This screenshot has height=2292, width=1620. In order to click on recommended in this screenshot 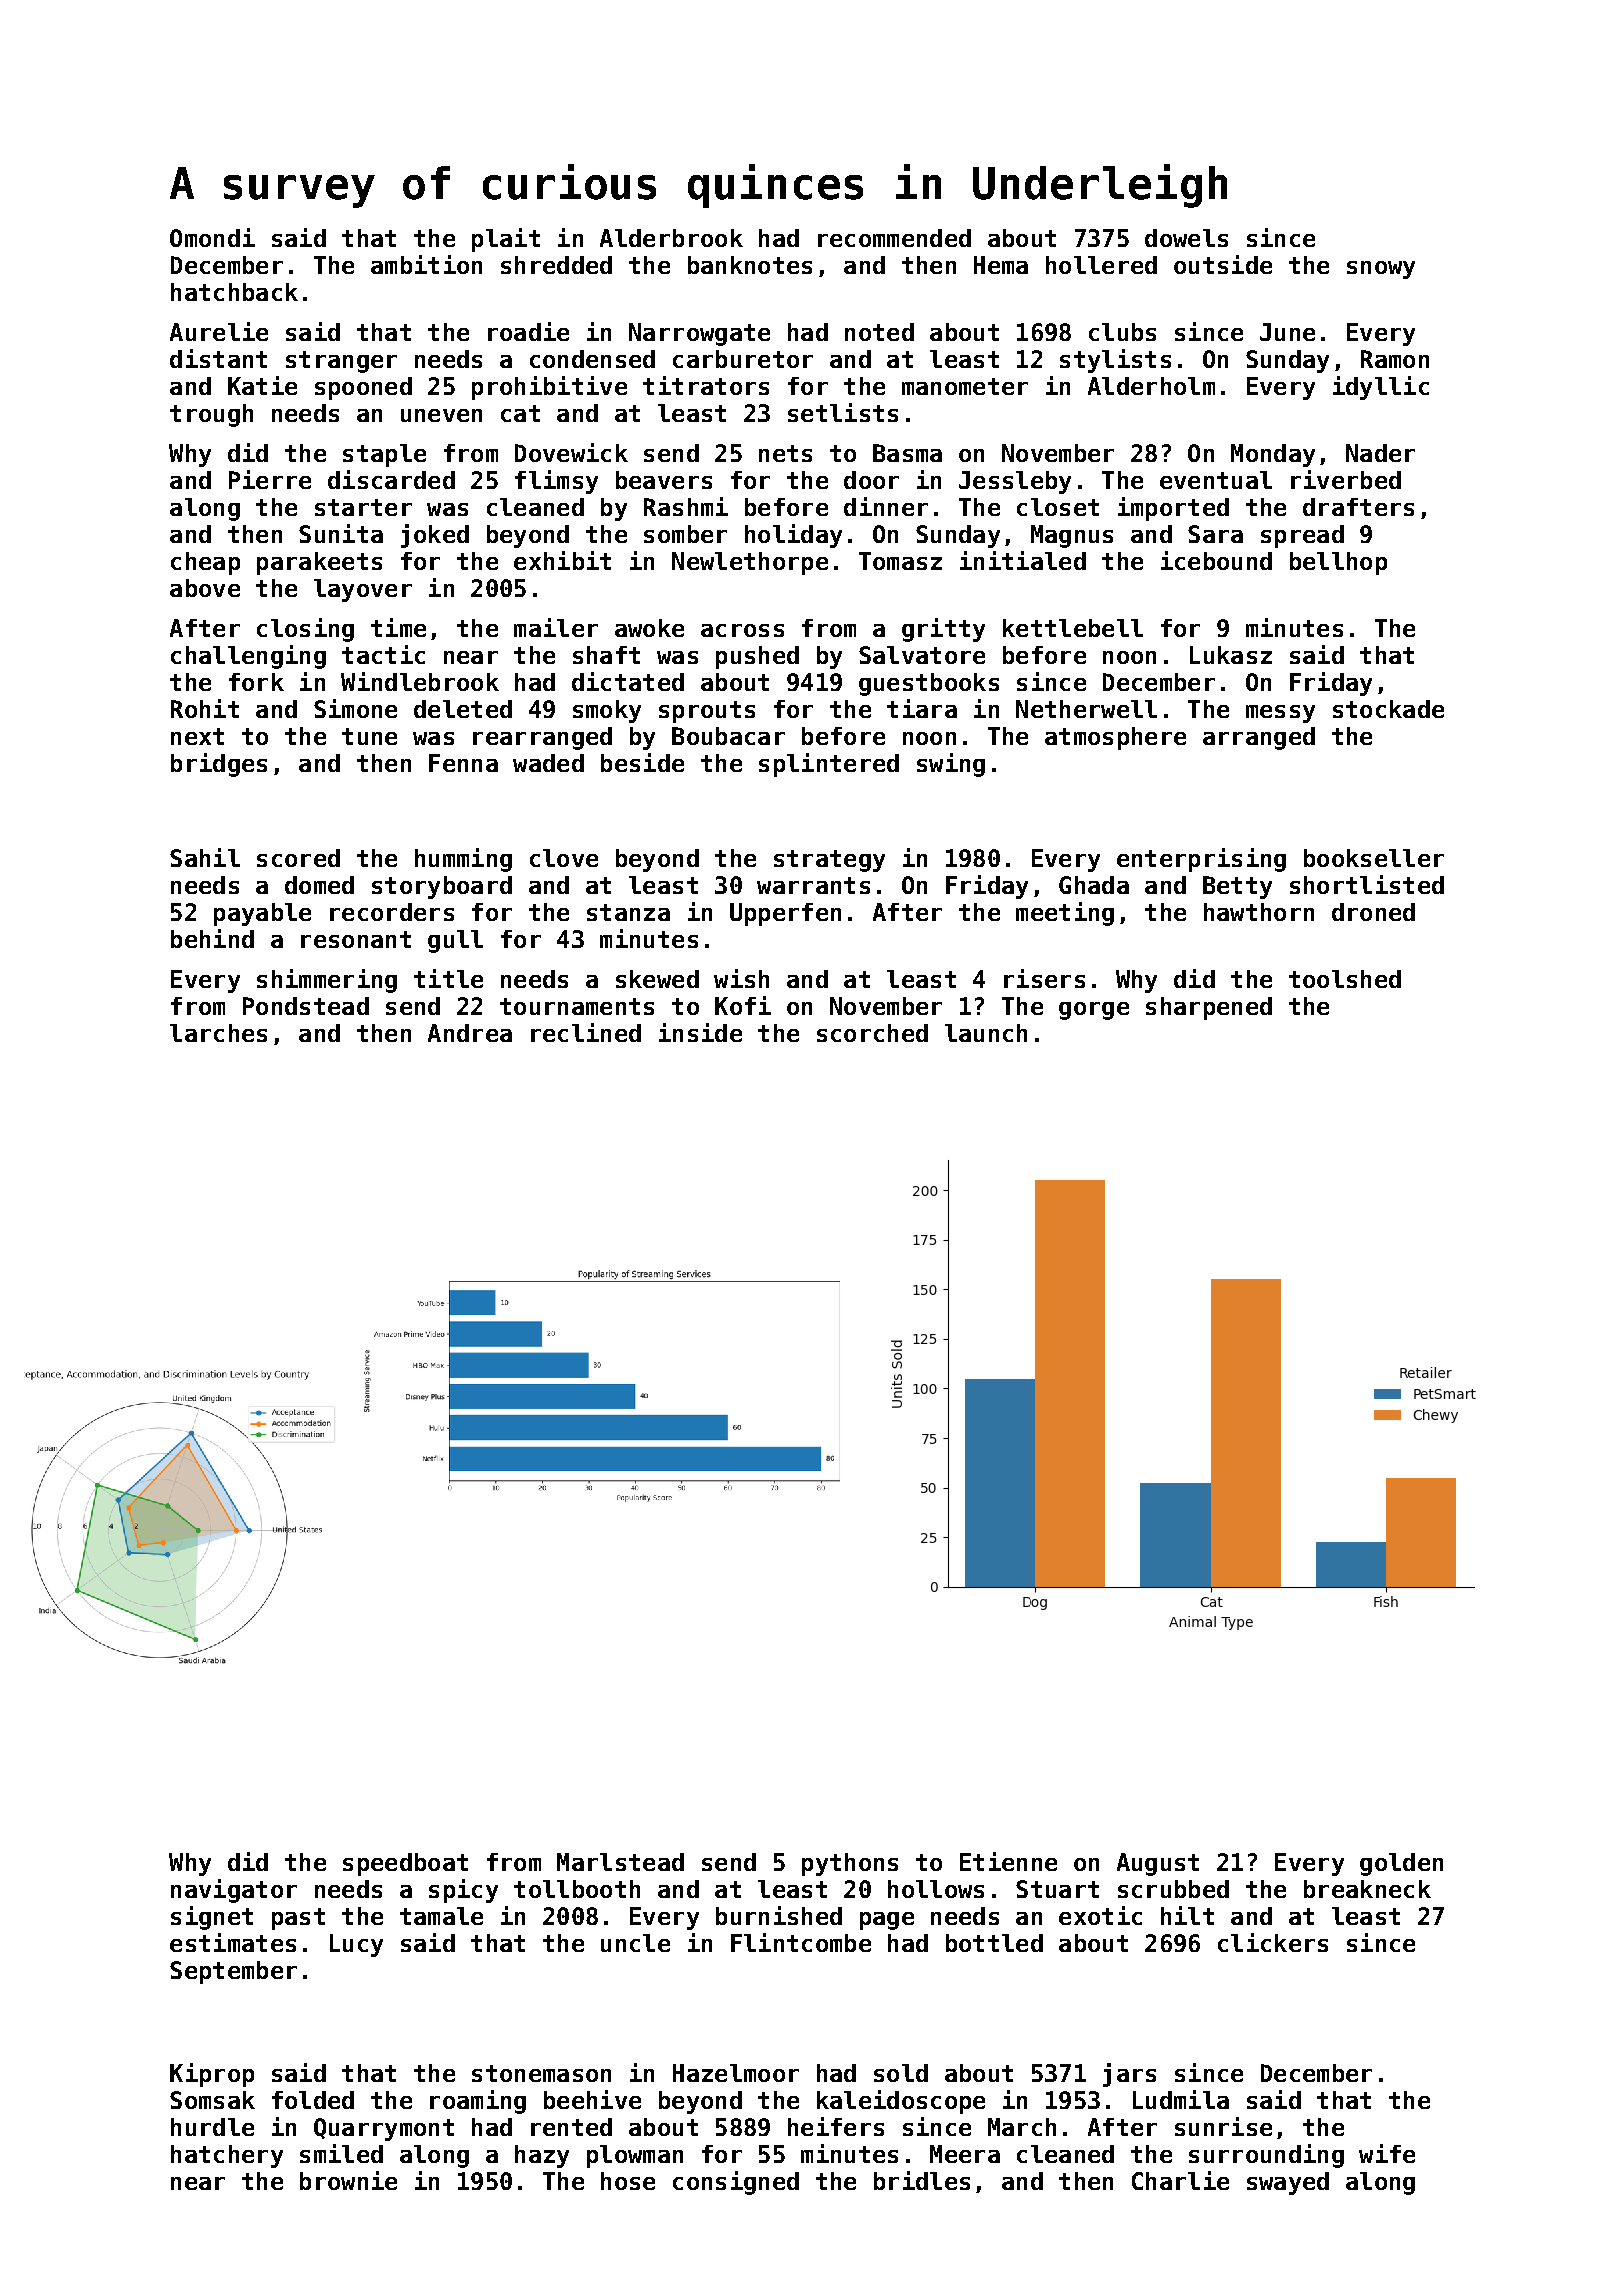, I will do `click(894, 238)`.
